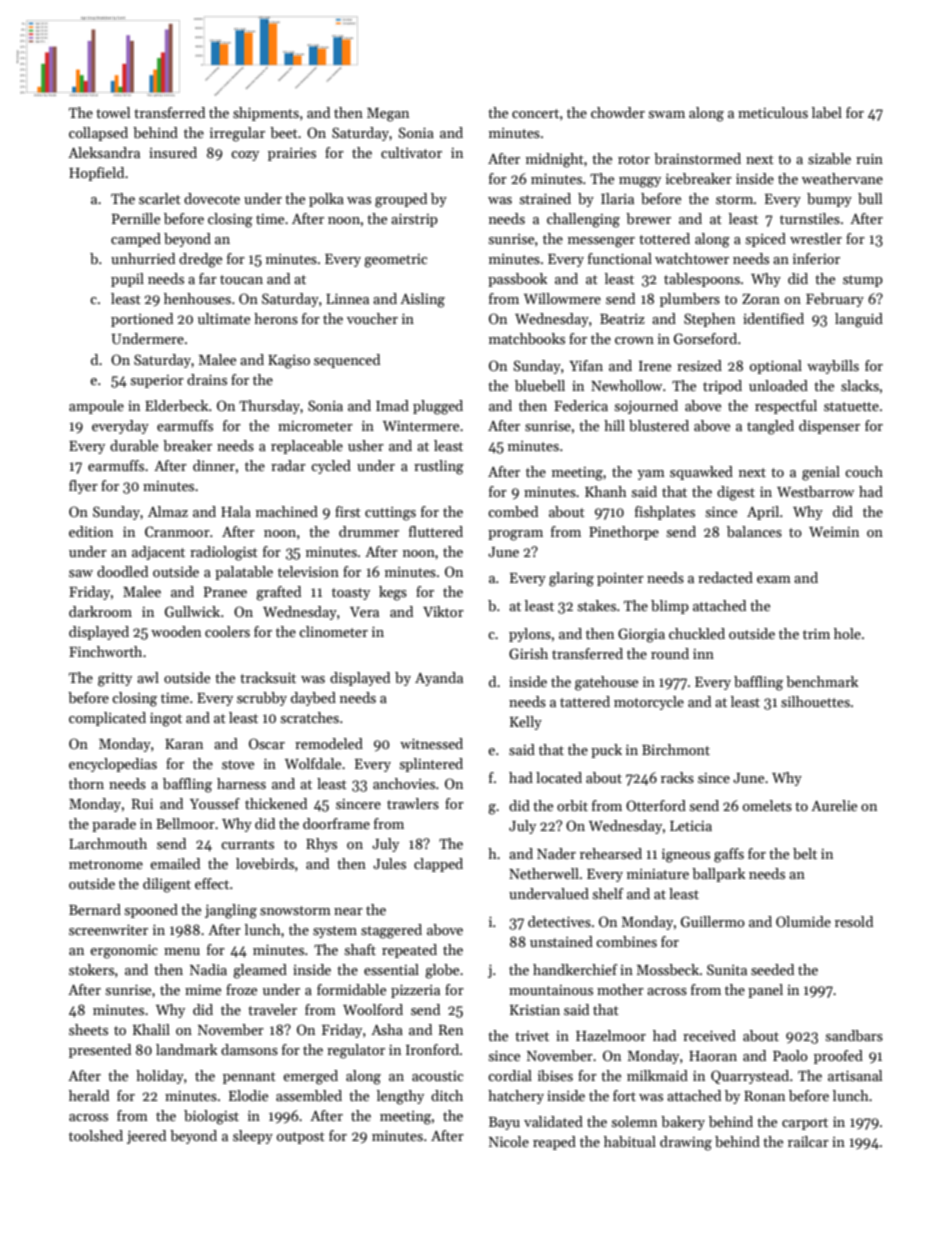 The image size is (952, 1233). Describe the element at coordinates (776, 367) in the document. I see `optional` at that location.
